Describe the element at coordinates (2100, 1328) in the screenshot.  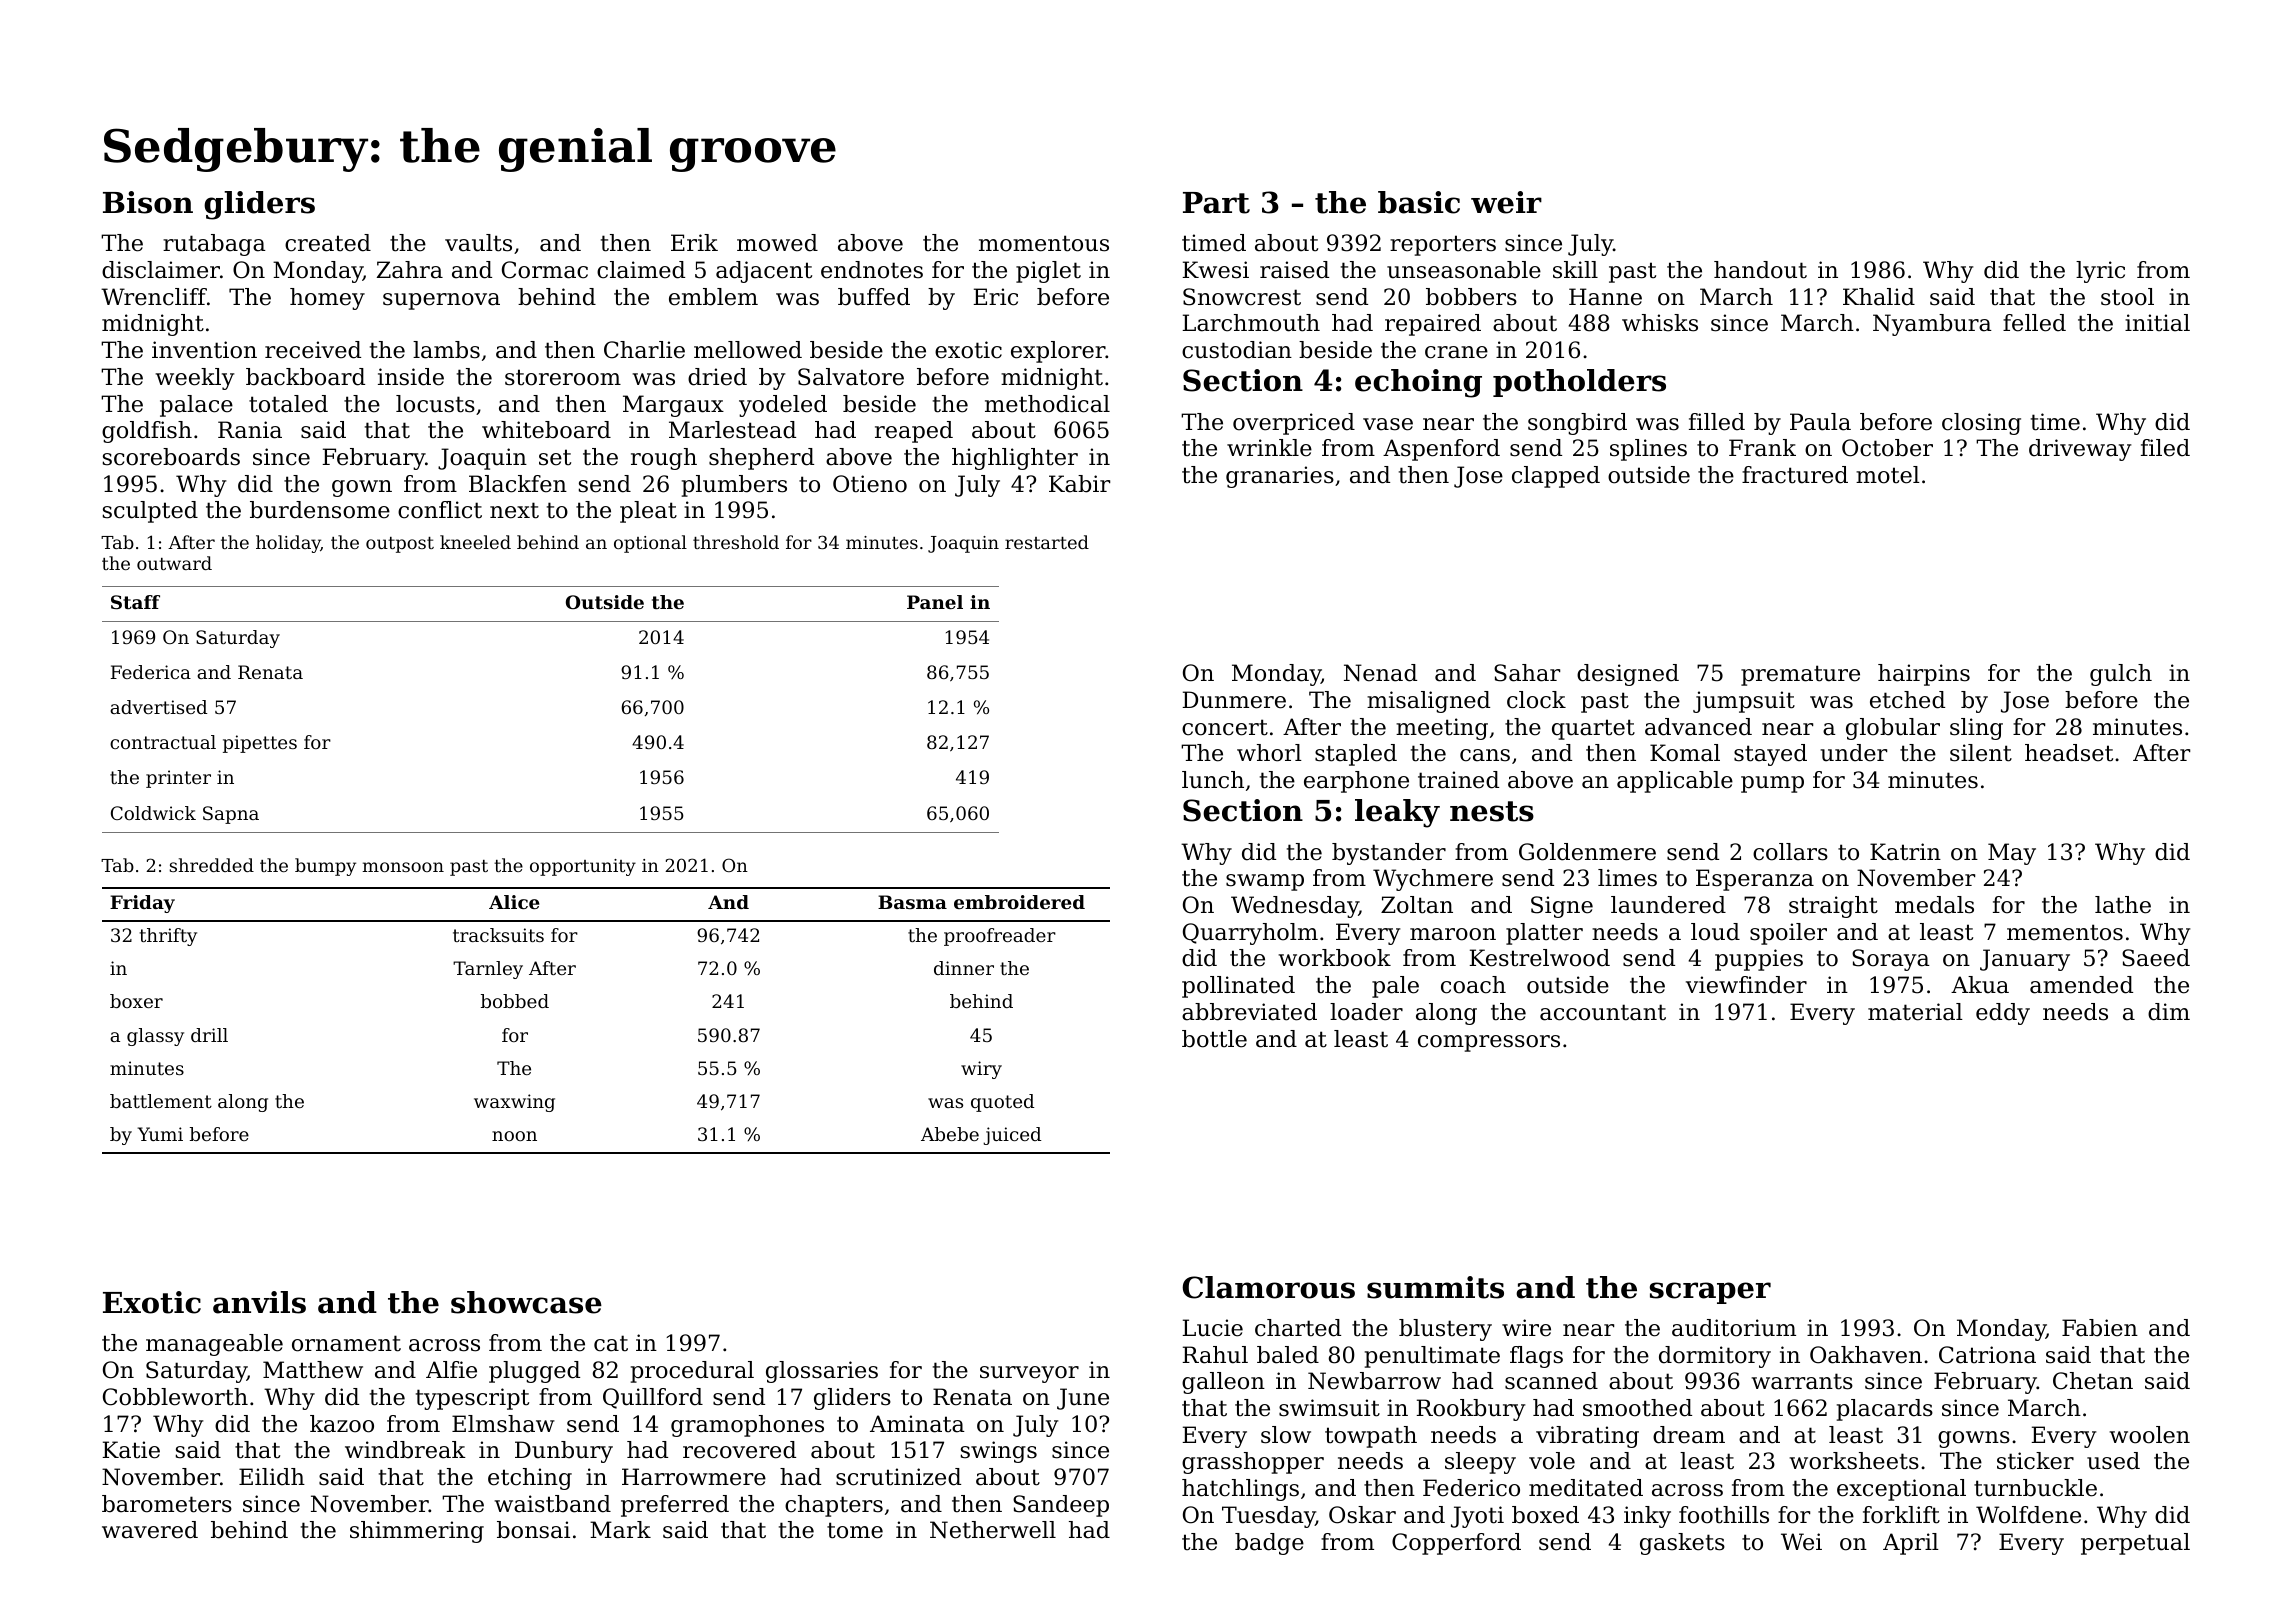
I see `Fabien` at that location.
